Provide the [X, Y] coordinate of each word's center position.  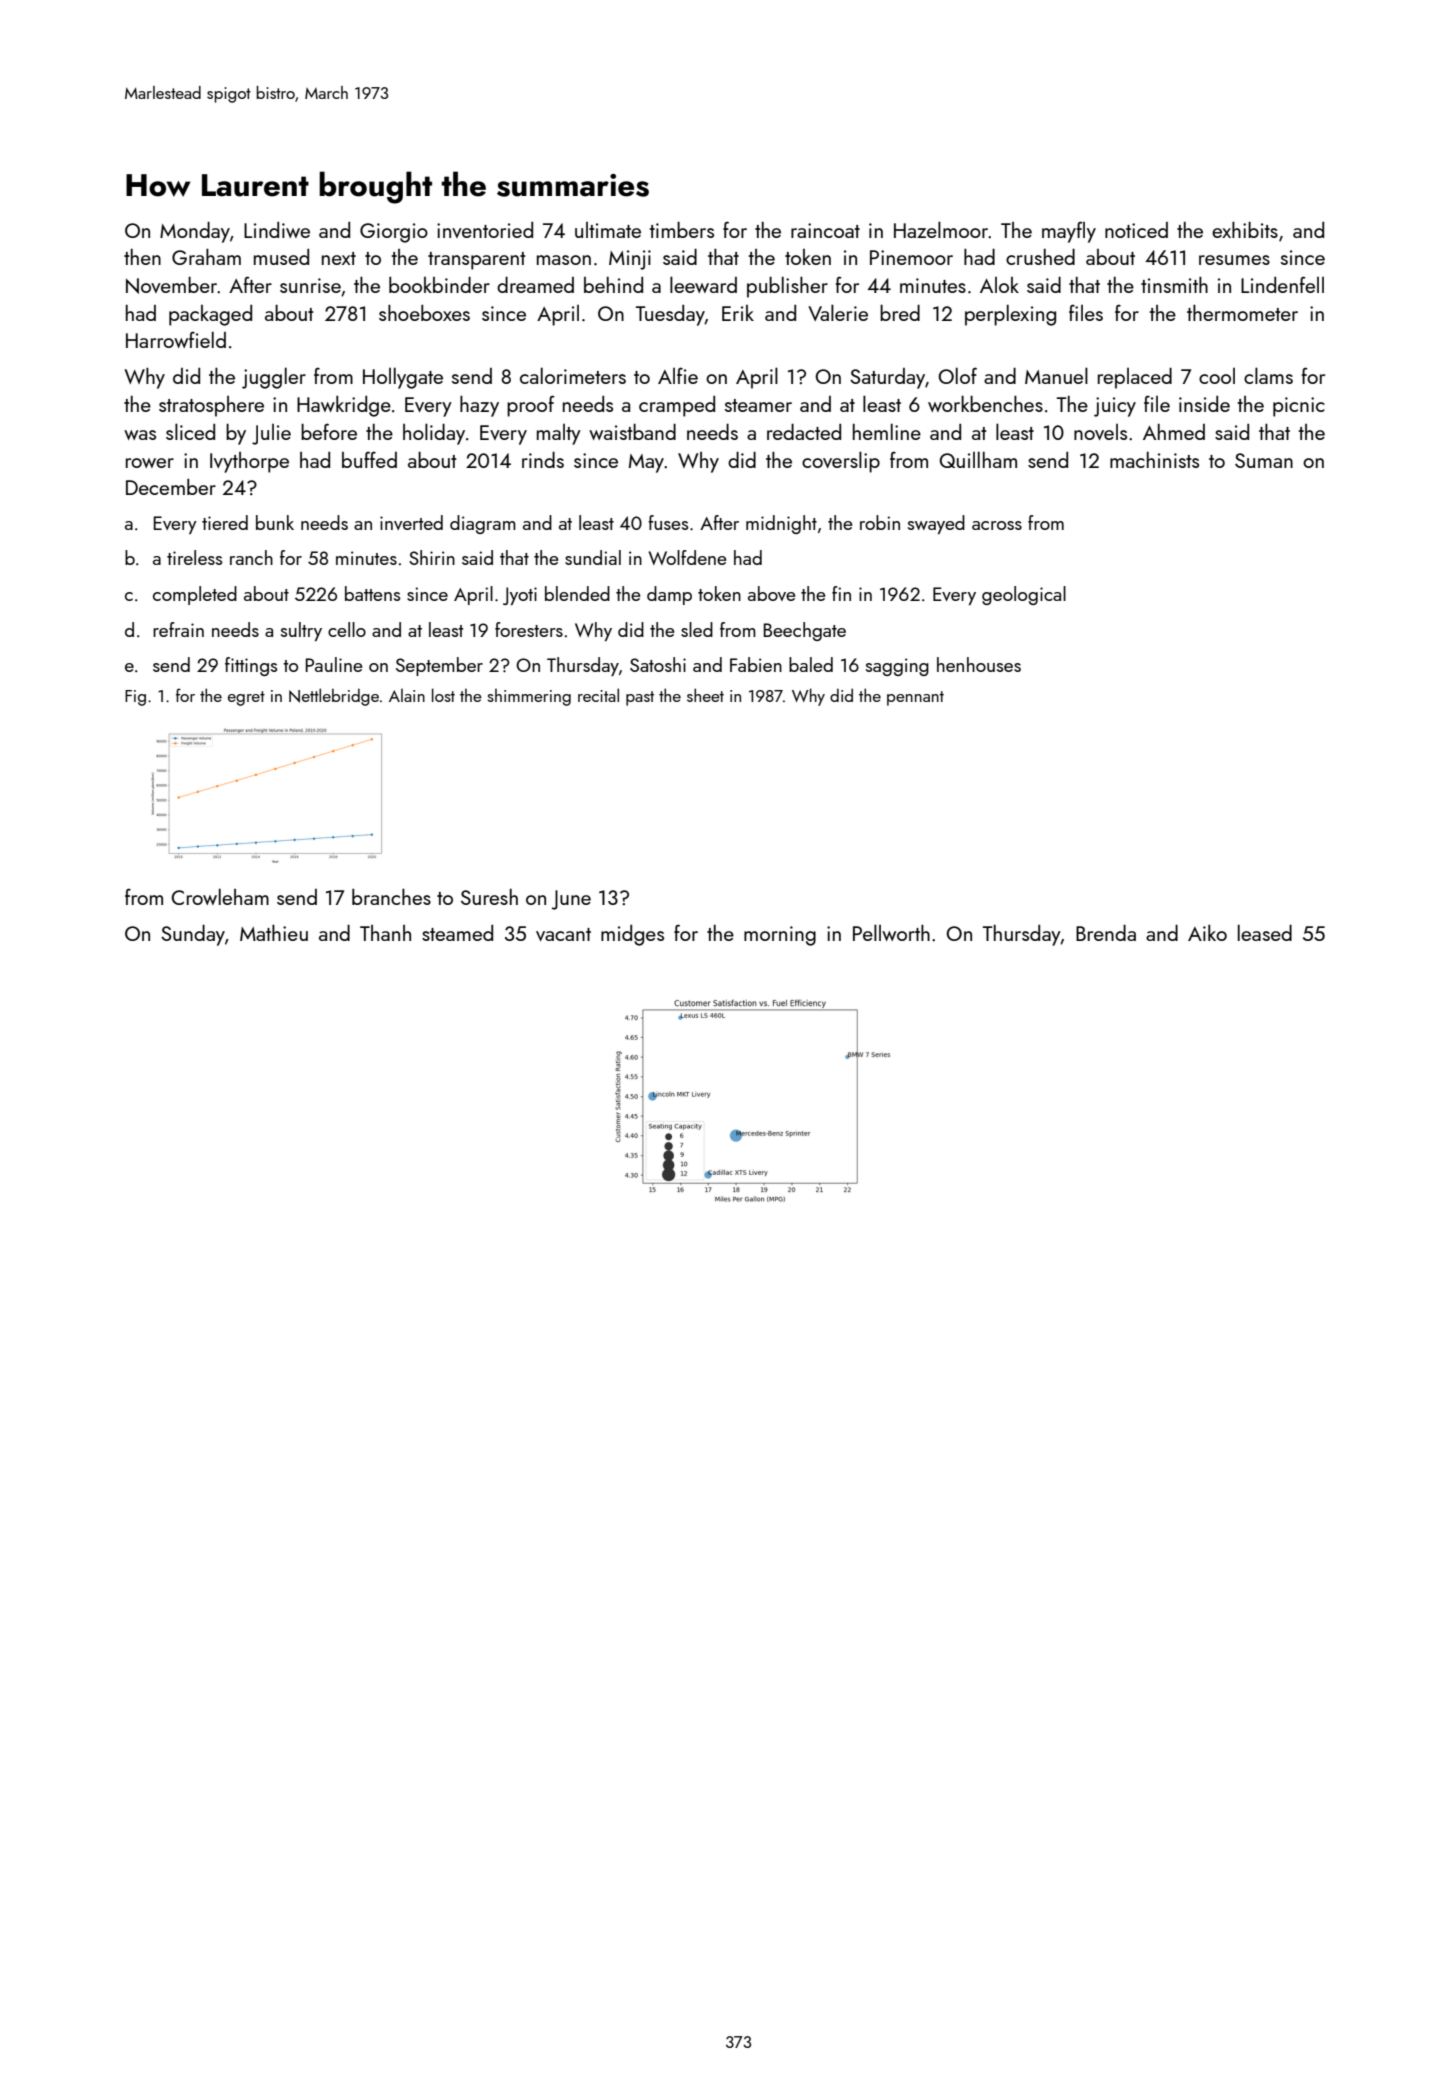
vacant [563, 934]
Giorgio [394, 233]
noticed [1136, 230]
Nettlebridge [334, 697]
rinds [543, 460]
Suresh [489, 897]
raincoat [825, 230]
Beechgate [805, 631]
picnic [1299, 407]
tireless [194, 557]
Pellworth [891, 932]
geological [1024, 595]
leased [1265, 932]
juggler [274, 378]
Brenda [1106, 933]
